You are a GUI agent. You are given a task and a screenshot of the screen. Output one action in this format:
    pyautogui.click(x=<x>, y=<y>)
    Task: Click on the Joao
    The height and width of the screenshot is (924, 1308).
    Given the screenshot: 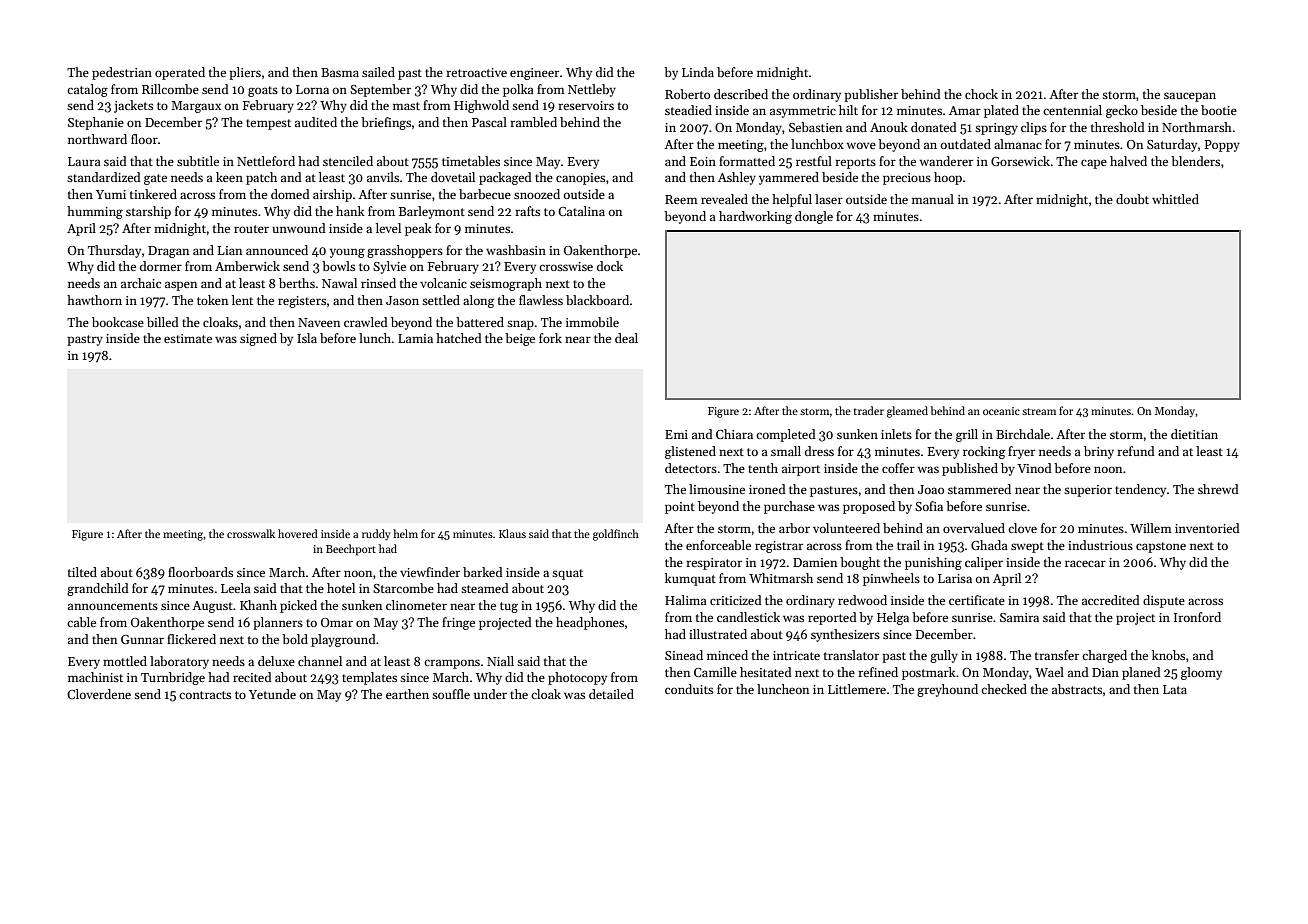 What is the action you would take?
    pyautogui.click(x=931, y=489)
